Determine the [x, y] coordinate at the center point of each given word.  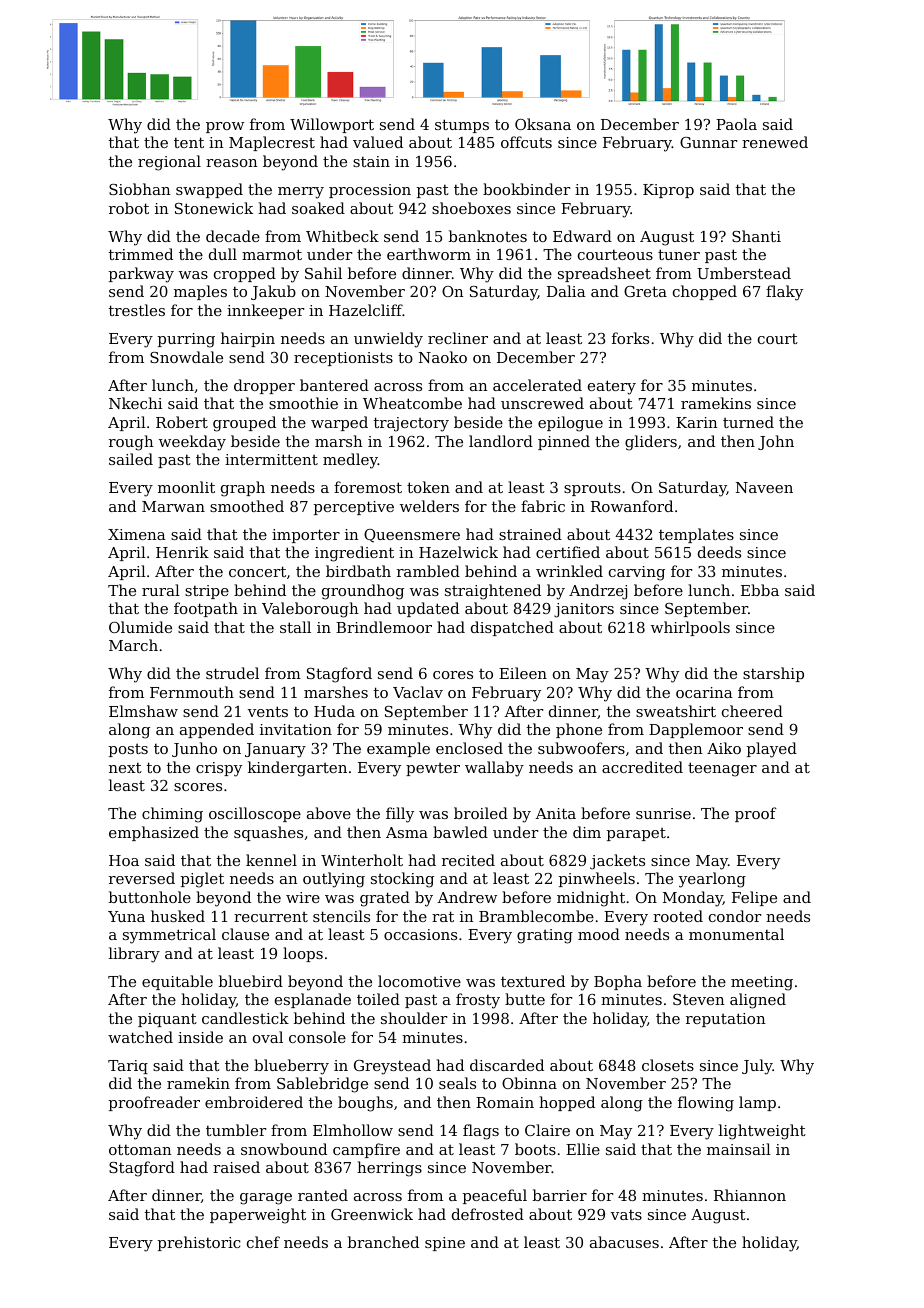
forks [630, 338]
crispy [219, 769]
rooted [678, 916]
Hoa [124, 860]
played [772, 750]
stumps [462, 126]
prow [225, 127]
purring [186, 340]
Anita [555, 813]
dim [587, 832]
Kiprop [668, 191]
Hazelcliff [366, 310]
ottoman [140, 1149]
